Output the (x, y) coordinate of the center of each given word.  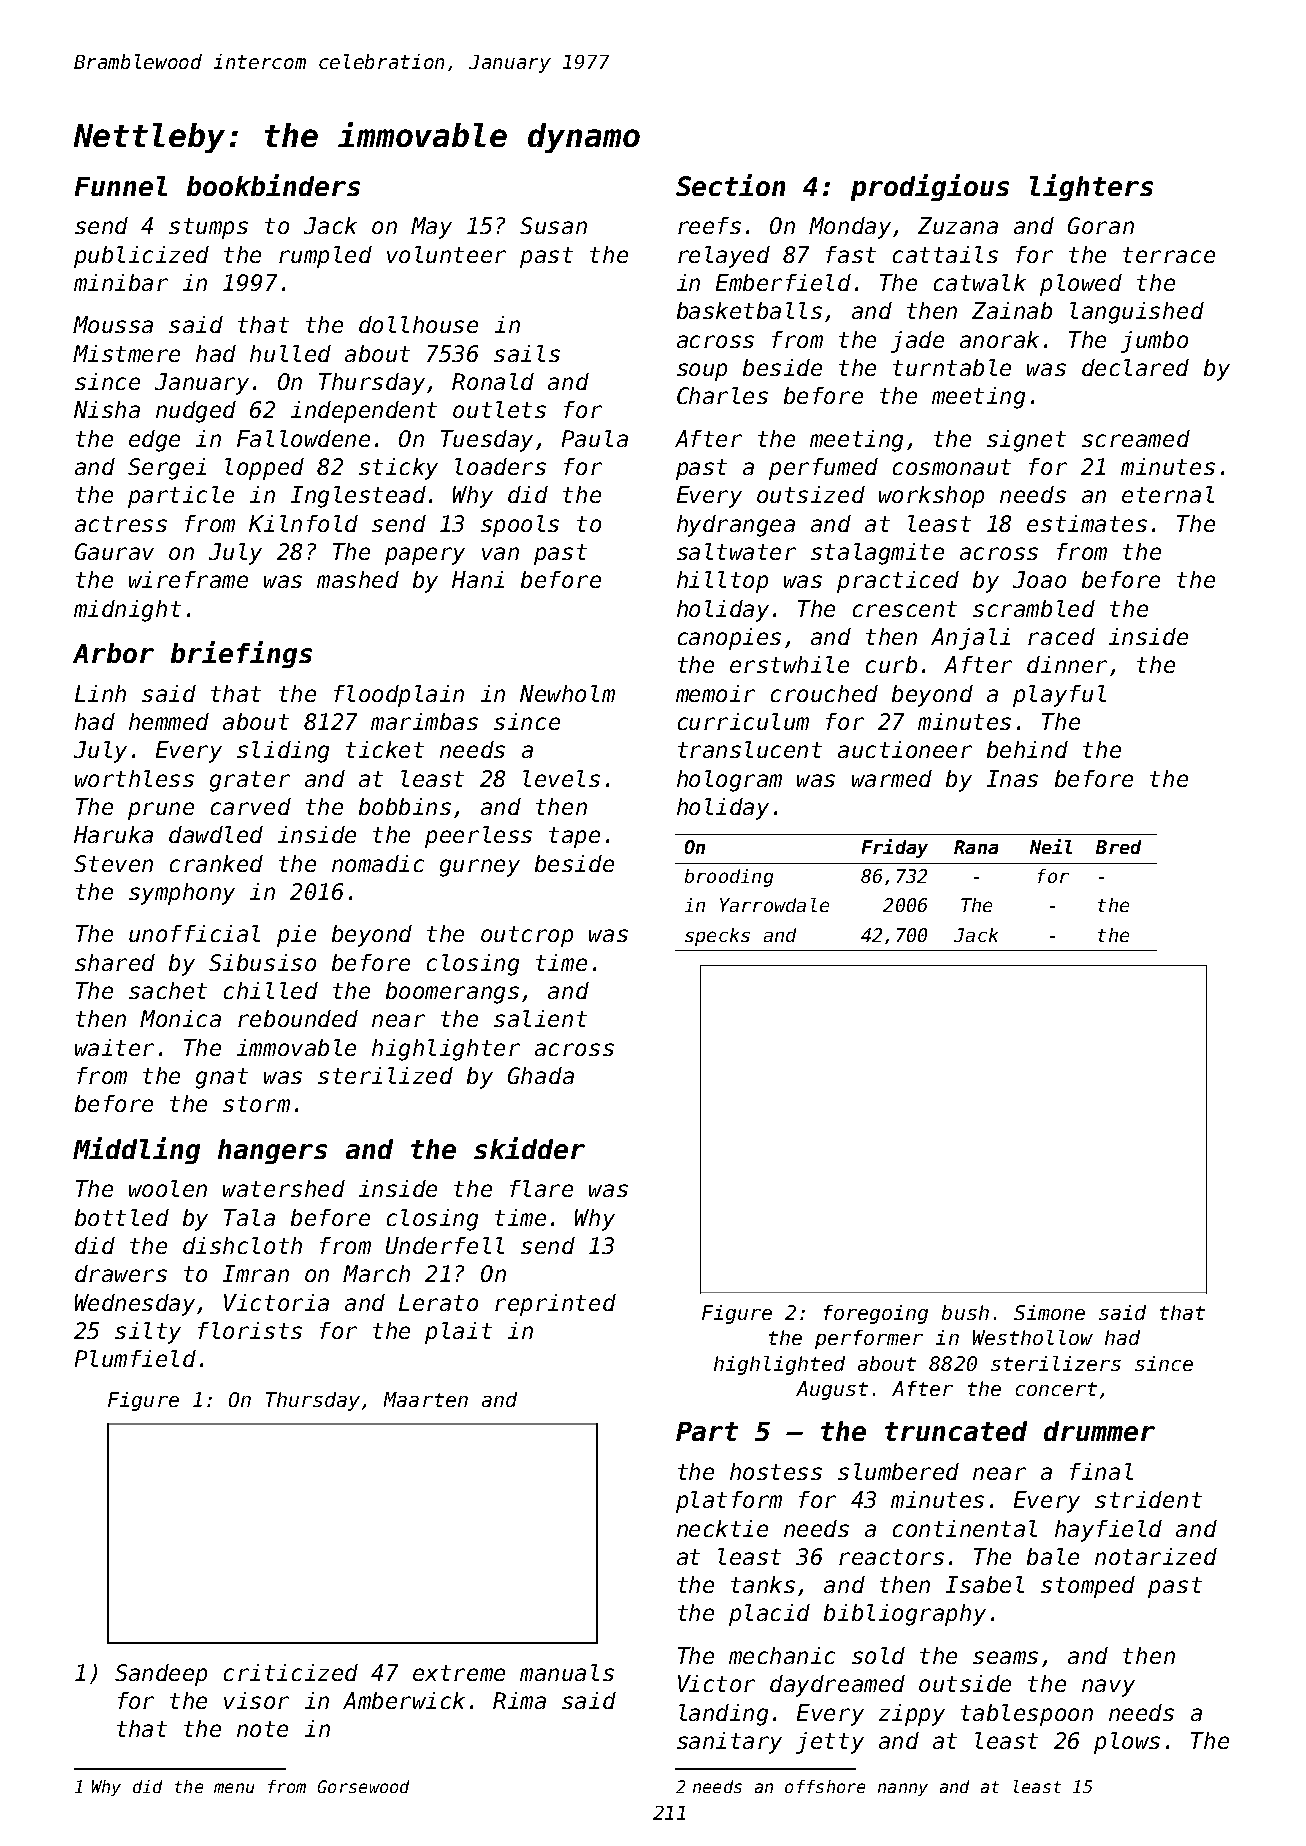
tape (574, 837)
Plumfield (135, 1358)
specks (717, 937)
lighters (1091, 187)
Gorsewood (363, 1786)
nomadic (378, 863)
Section (730, 185)
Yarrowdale (774, 905)
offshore (825, 1786)
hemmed (169, 721)
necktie (722, 1528)
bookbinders (273, 185)
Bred (1118, 847)
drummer (1099, 1431)
